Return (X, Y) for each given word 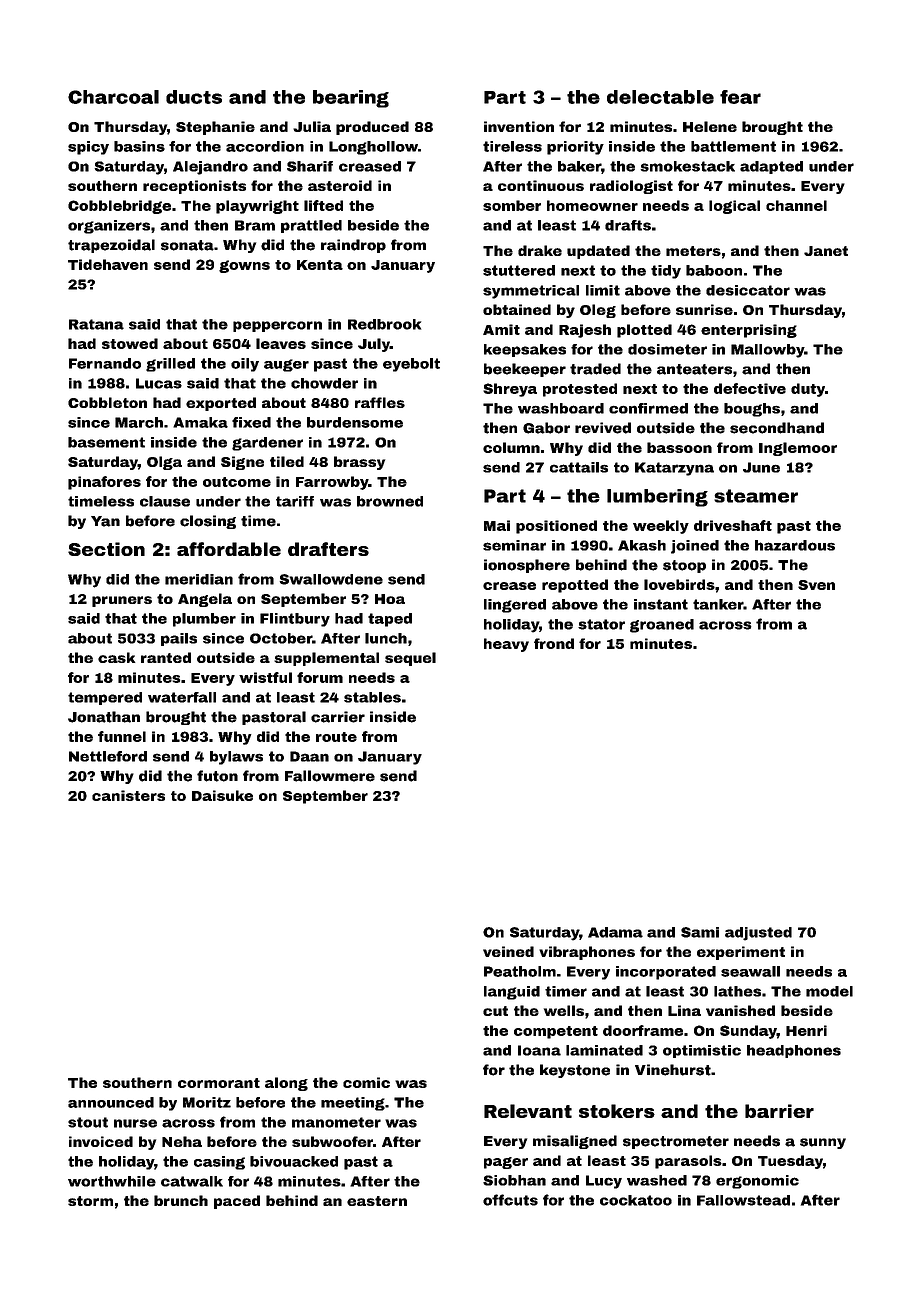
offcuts (510, 1200)
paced (237, 1202)
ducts (194, 97)
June (761, 467)
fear (740, 97)
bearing (351, 99)
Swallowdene (331, 579)
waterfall (182, 697)
